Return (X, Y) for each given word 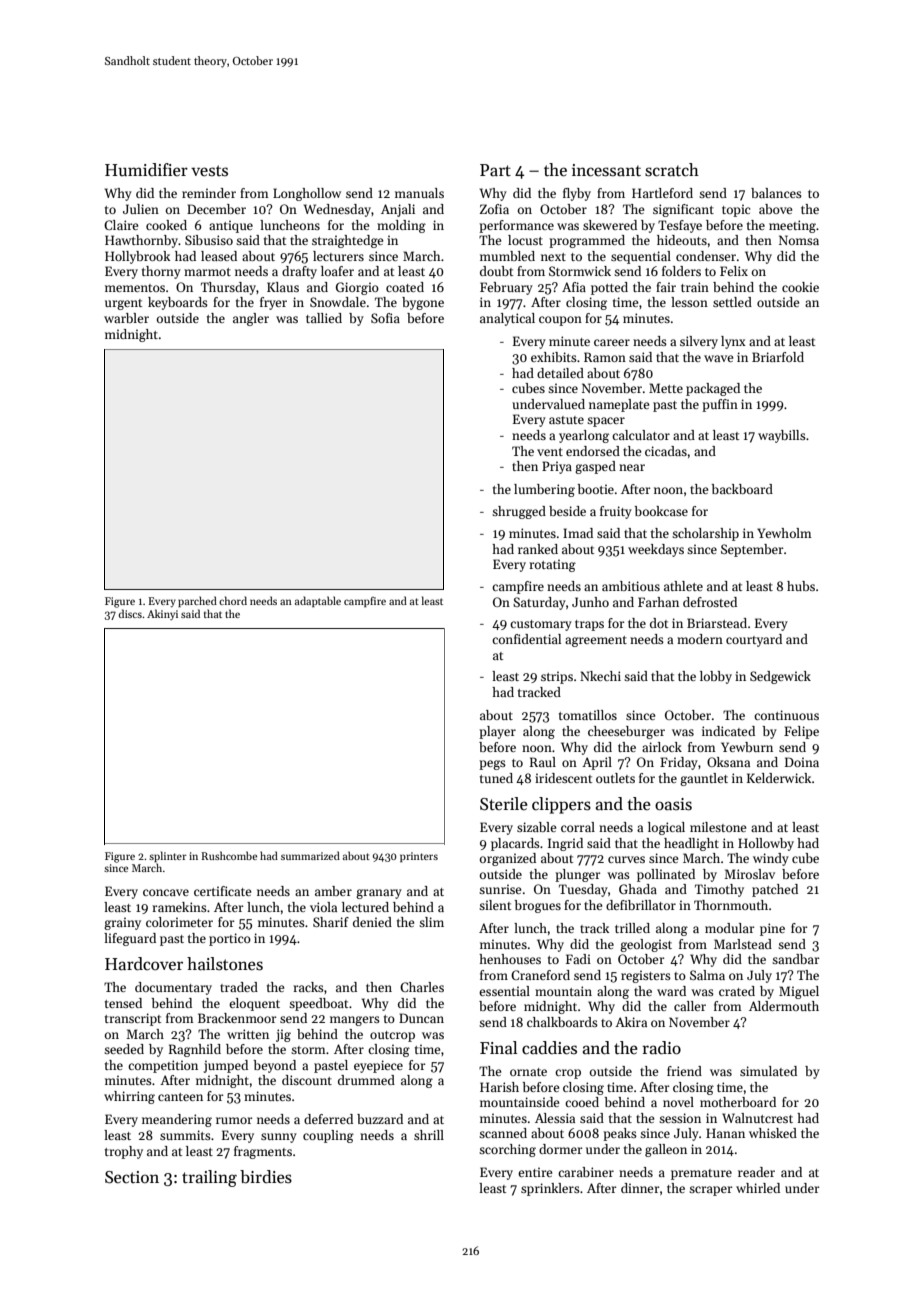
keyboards (178, 303)
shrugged (519, 512)
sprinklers (550, 1189)
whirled (758, 1188)
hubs (801, 586)
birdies (266, 1177)
